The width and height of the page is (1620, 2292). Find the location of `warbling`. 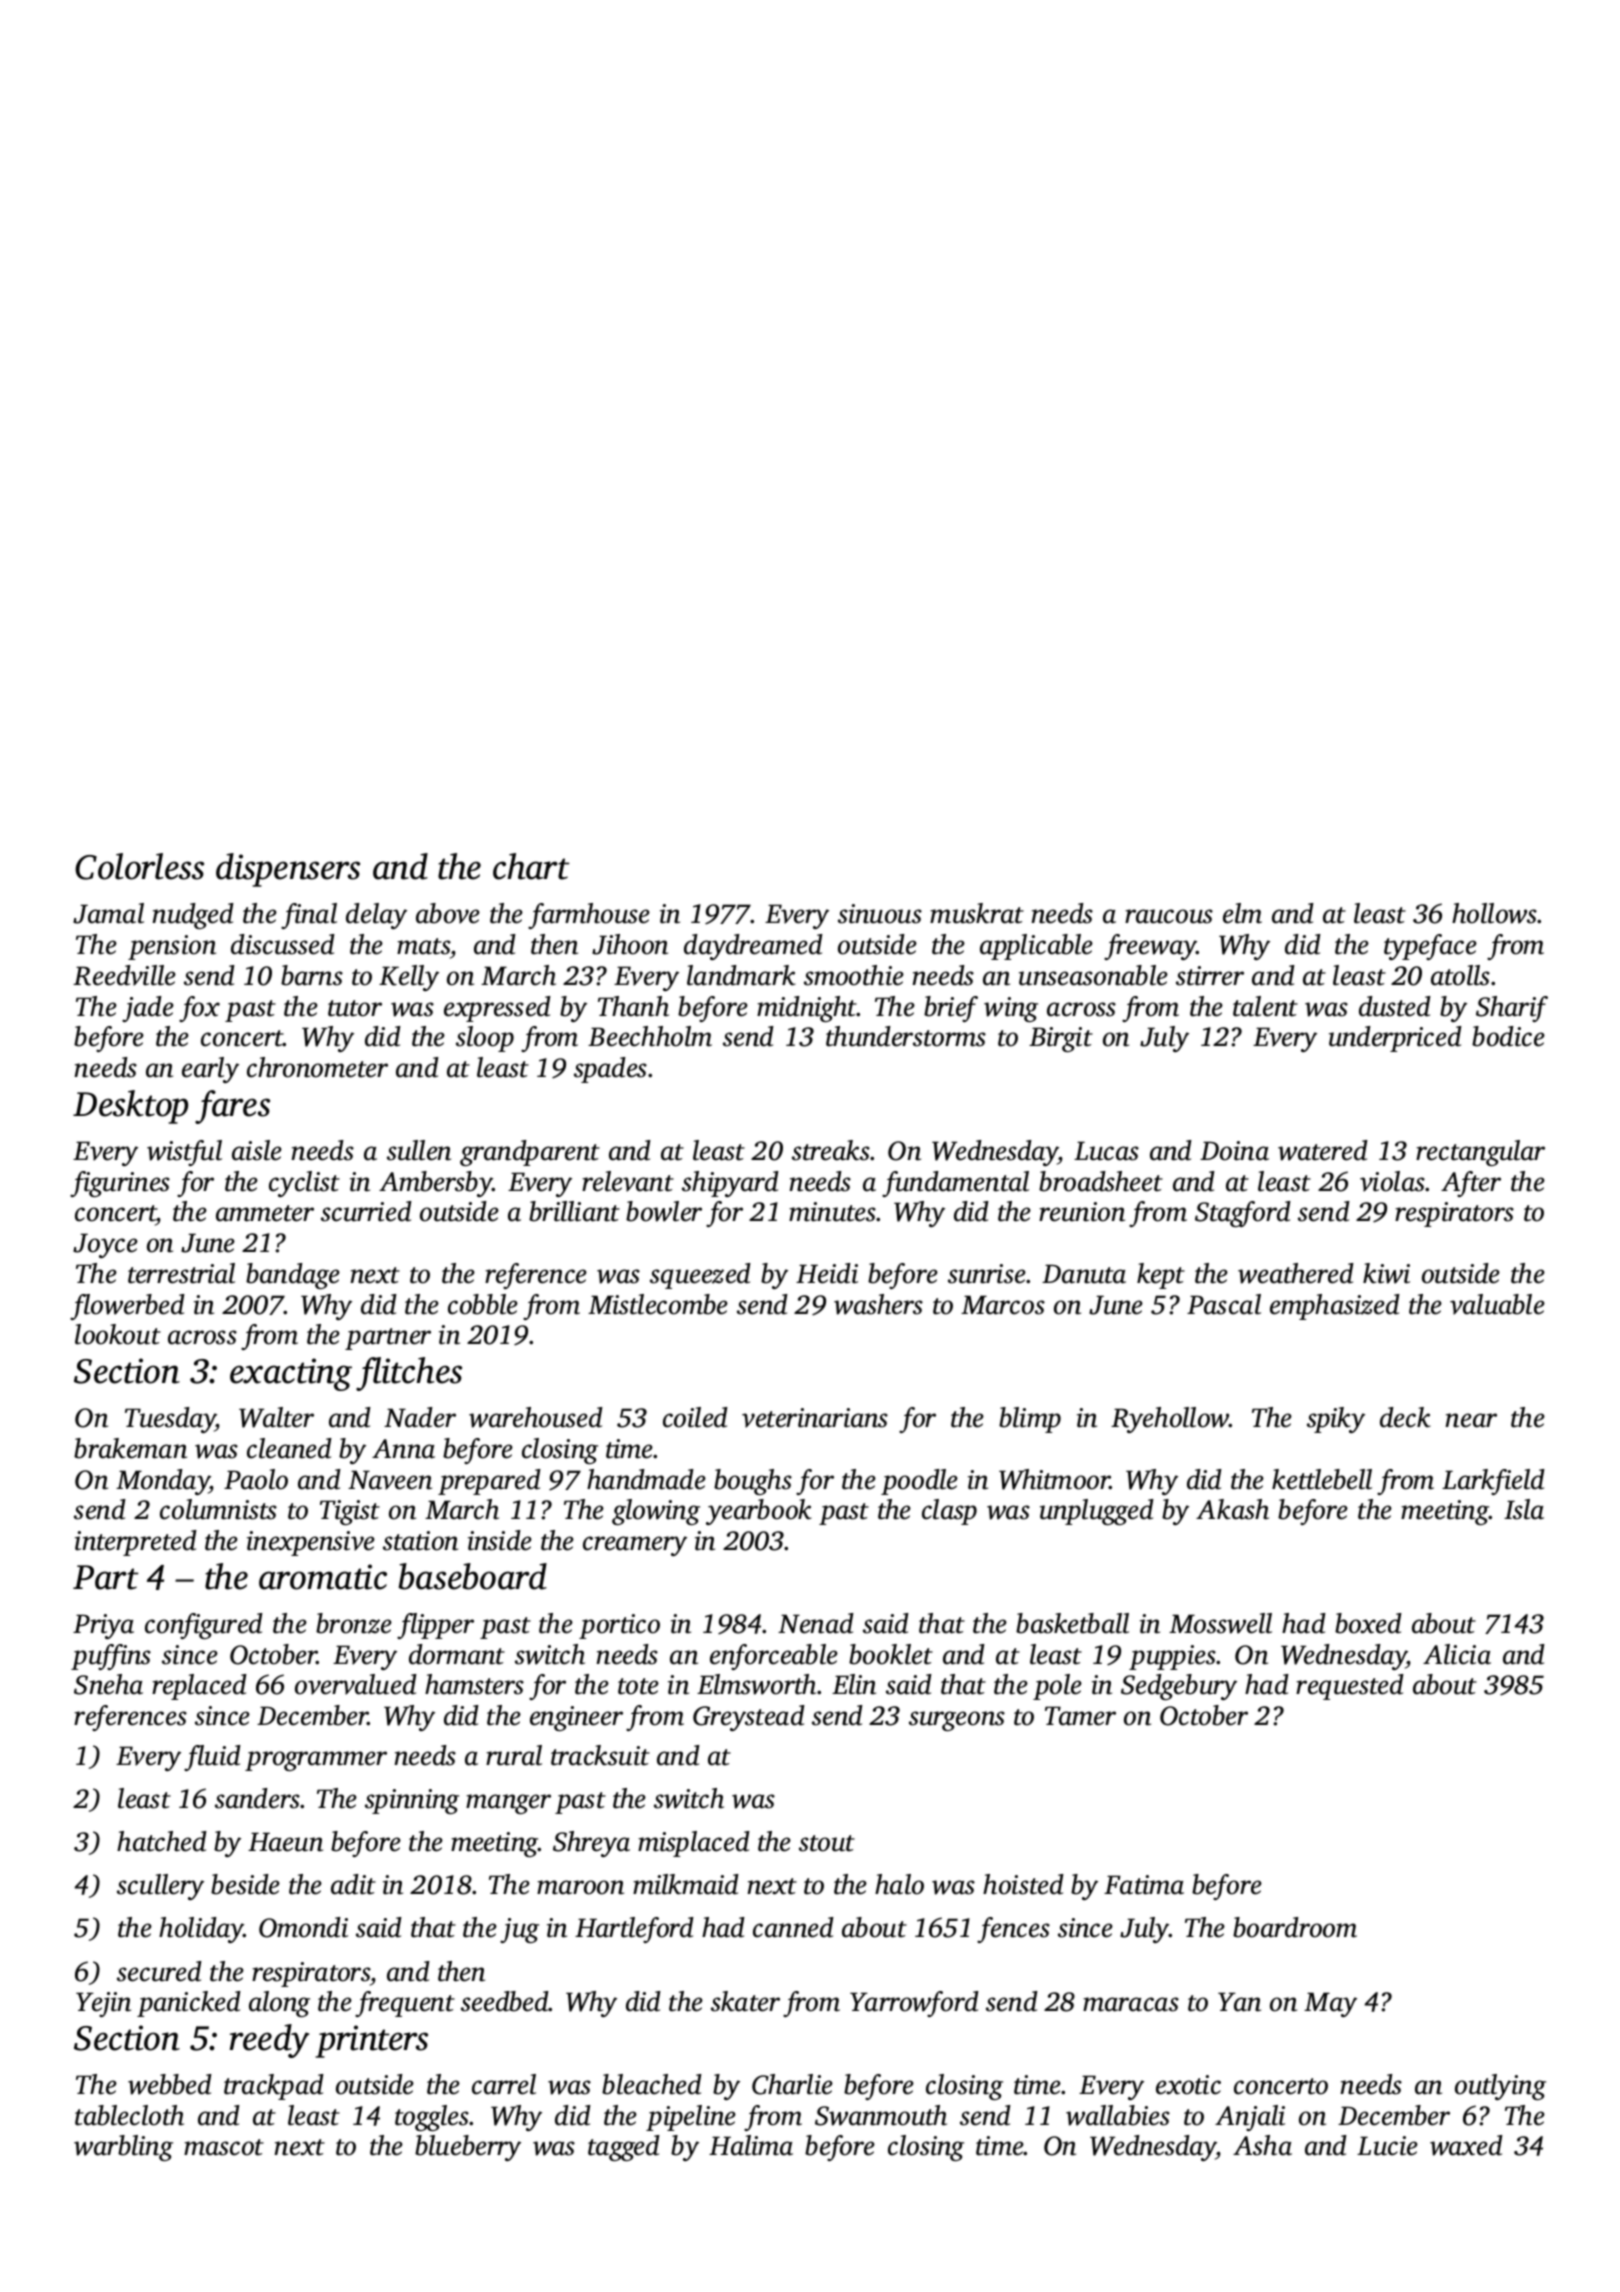

warbling is located at coordinates (123, 2148).
